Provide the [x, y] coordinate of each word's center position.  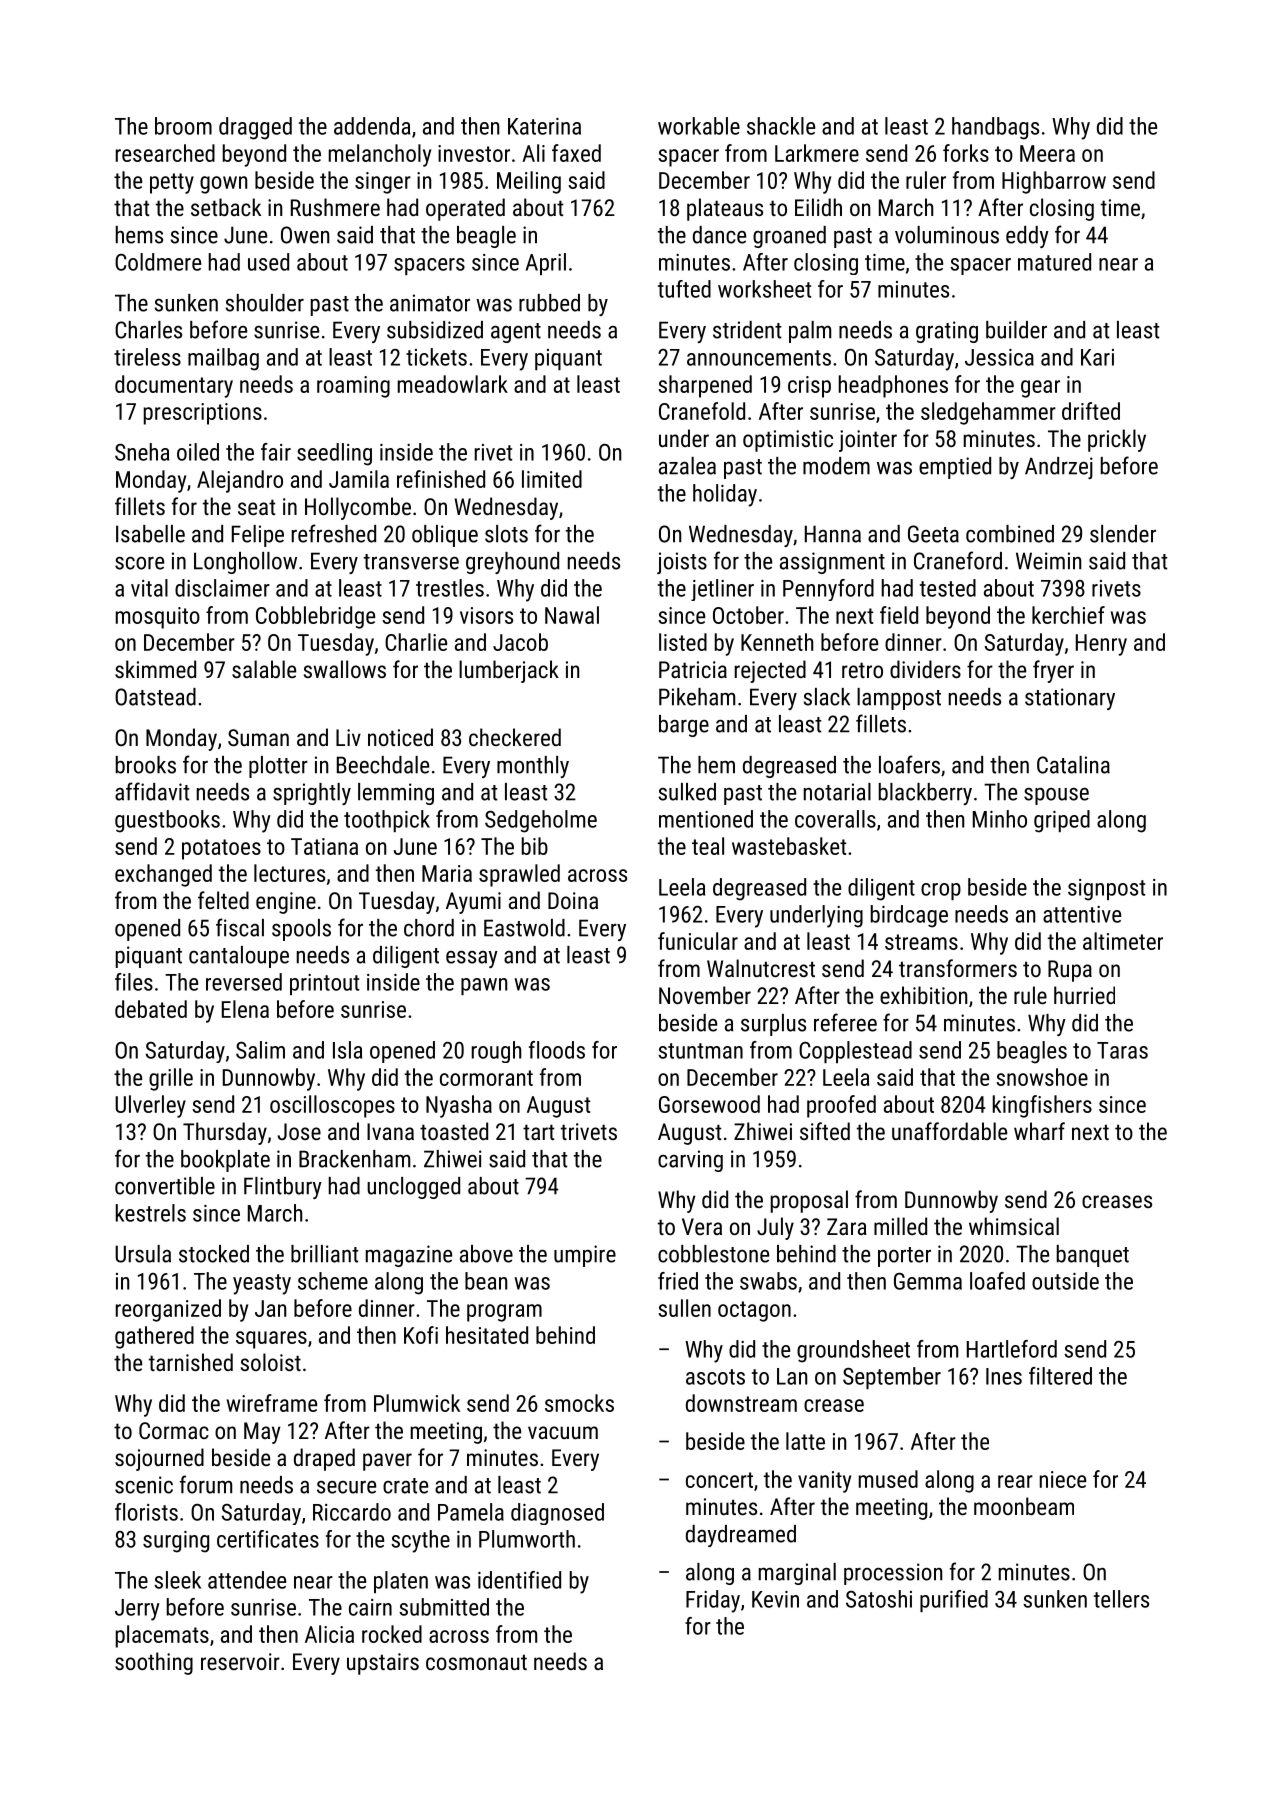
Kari [1097, 357]
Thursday [225, 1133]
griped [1062, 821]
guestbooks [167, 821]
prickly [1117, 440]
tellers [1121, 1599]
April [546, 264]
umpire [585, 1256]
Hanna [833, 534]
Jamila [359, 479]
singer [383, 183]
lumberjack [509, 671]
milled [900, 1226]
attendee [247, 1580]
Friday [713, 1601]
